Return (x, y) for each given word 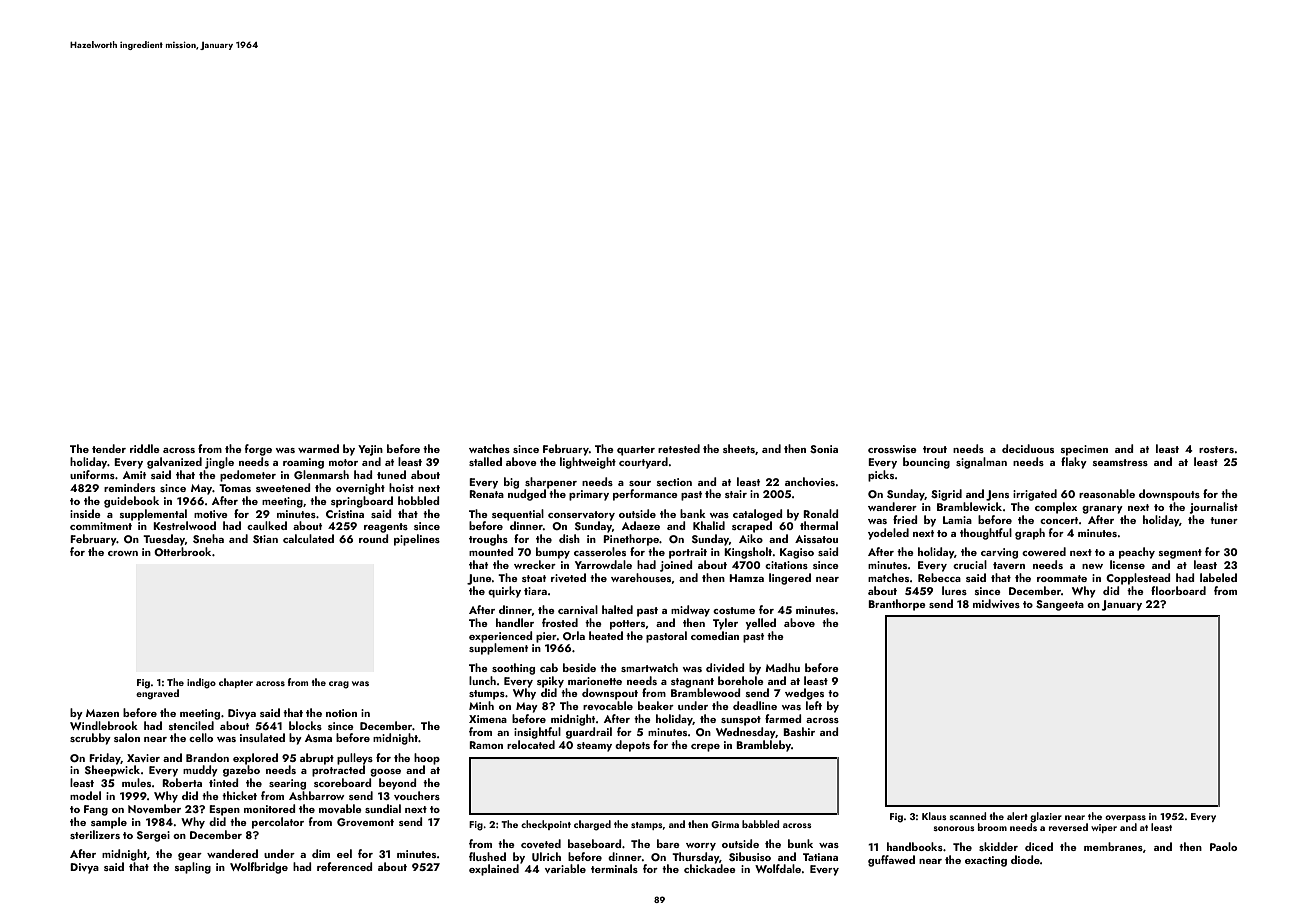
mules (136, 782)
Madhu (782, 667)
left (814, 705)
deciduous (1028, 448)
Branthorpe (897, 605)
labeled (1218, 577)
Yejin (370, 450)
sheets (739, 448)
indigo (201, 683)
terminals (614, 868)
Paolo (1223, 846)
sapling (193, 868)
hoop (427, 759)
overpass (1125, 818)
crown (123, 553)
